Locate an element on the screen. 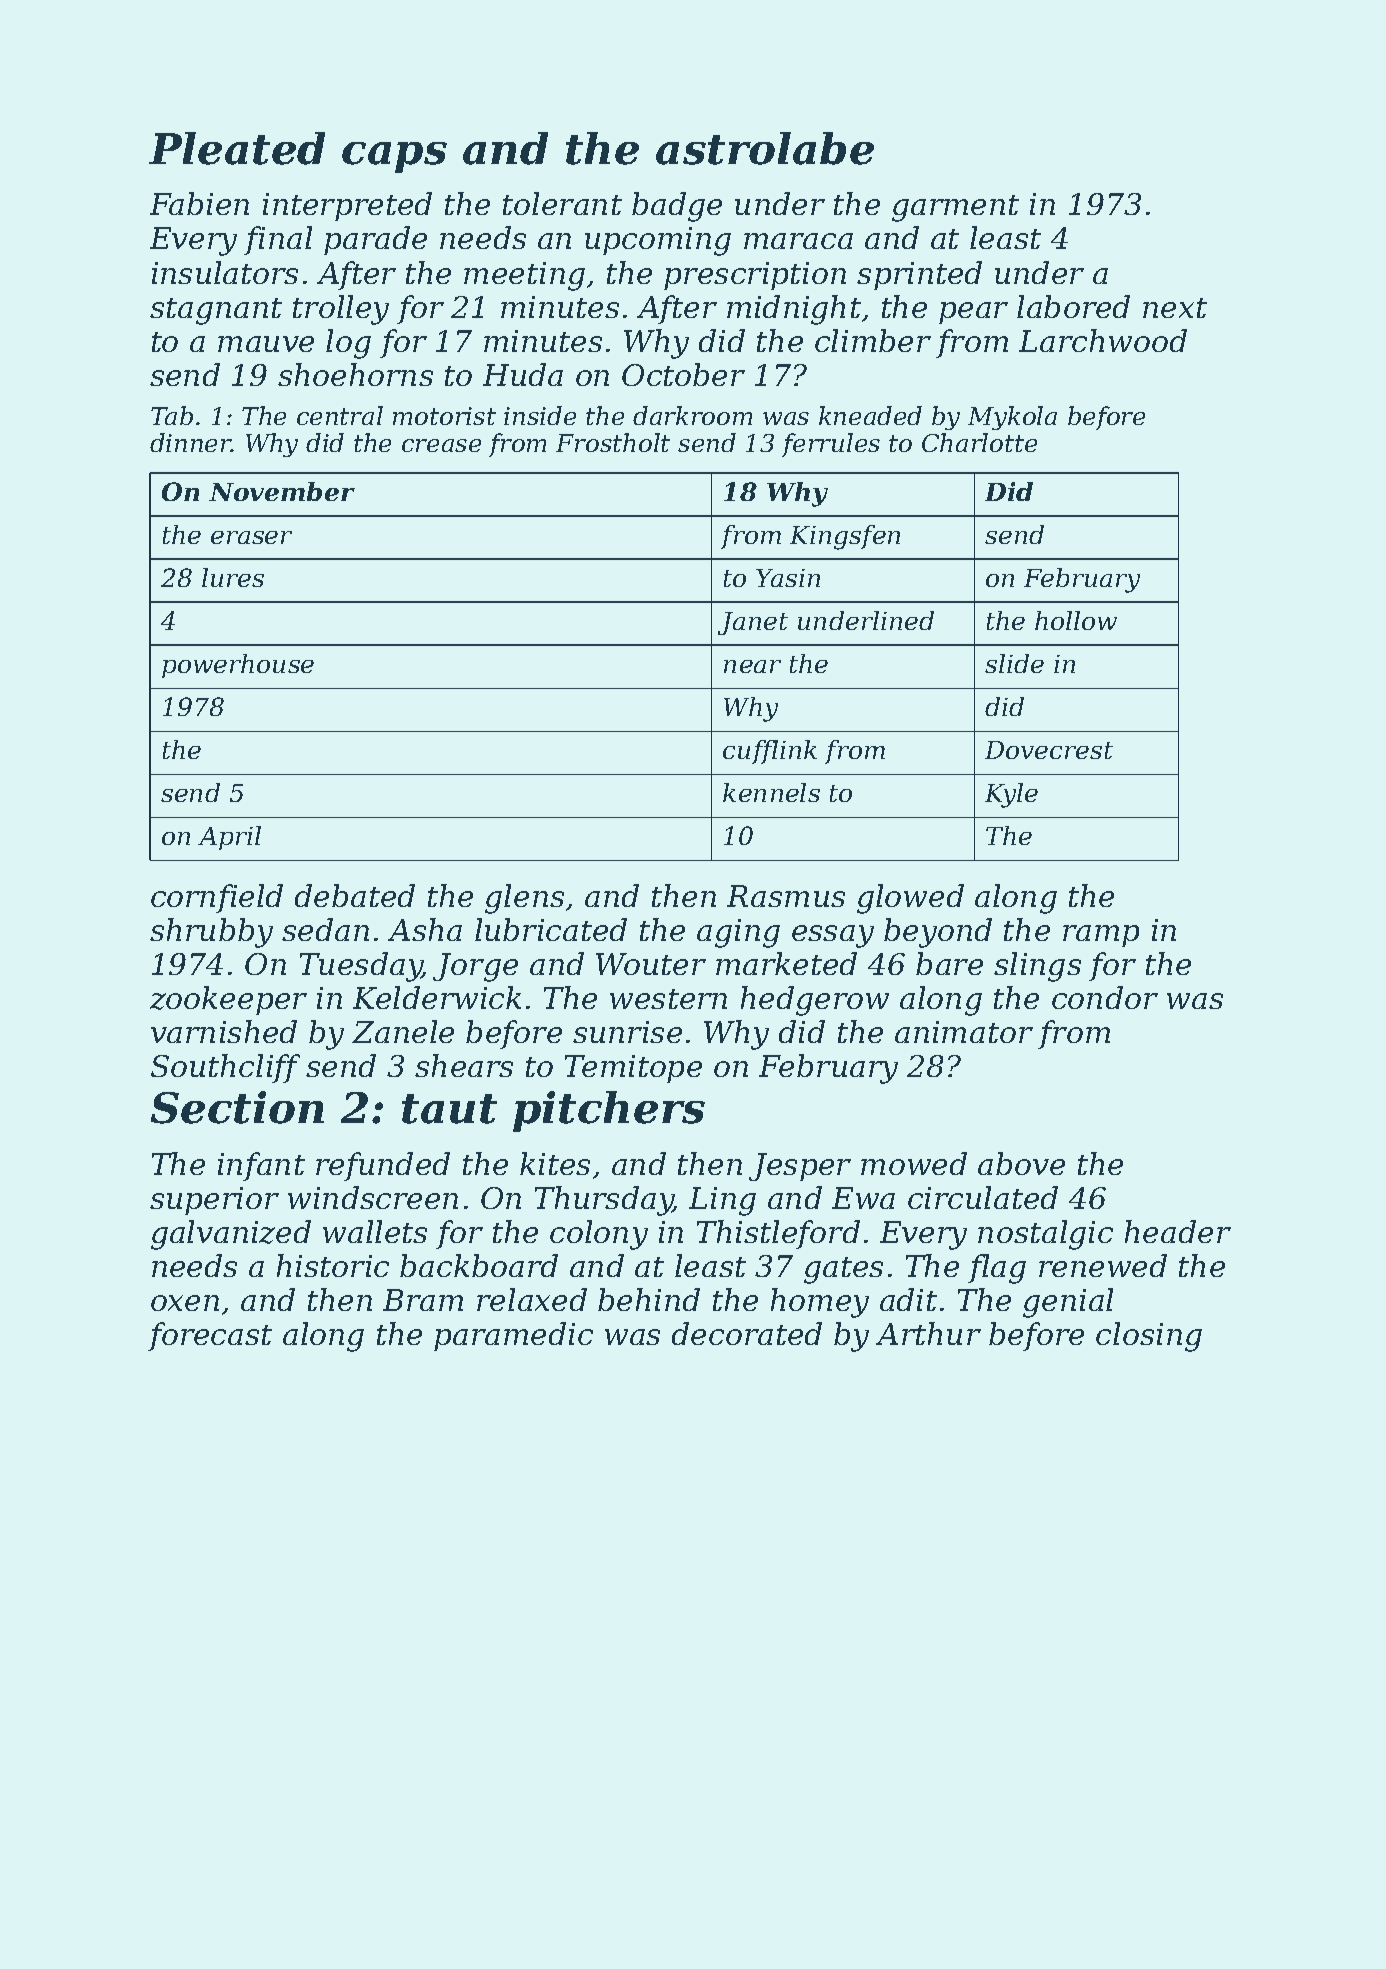  closing is located at coordinates (1149, 1337).
